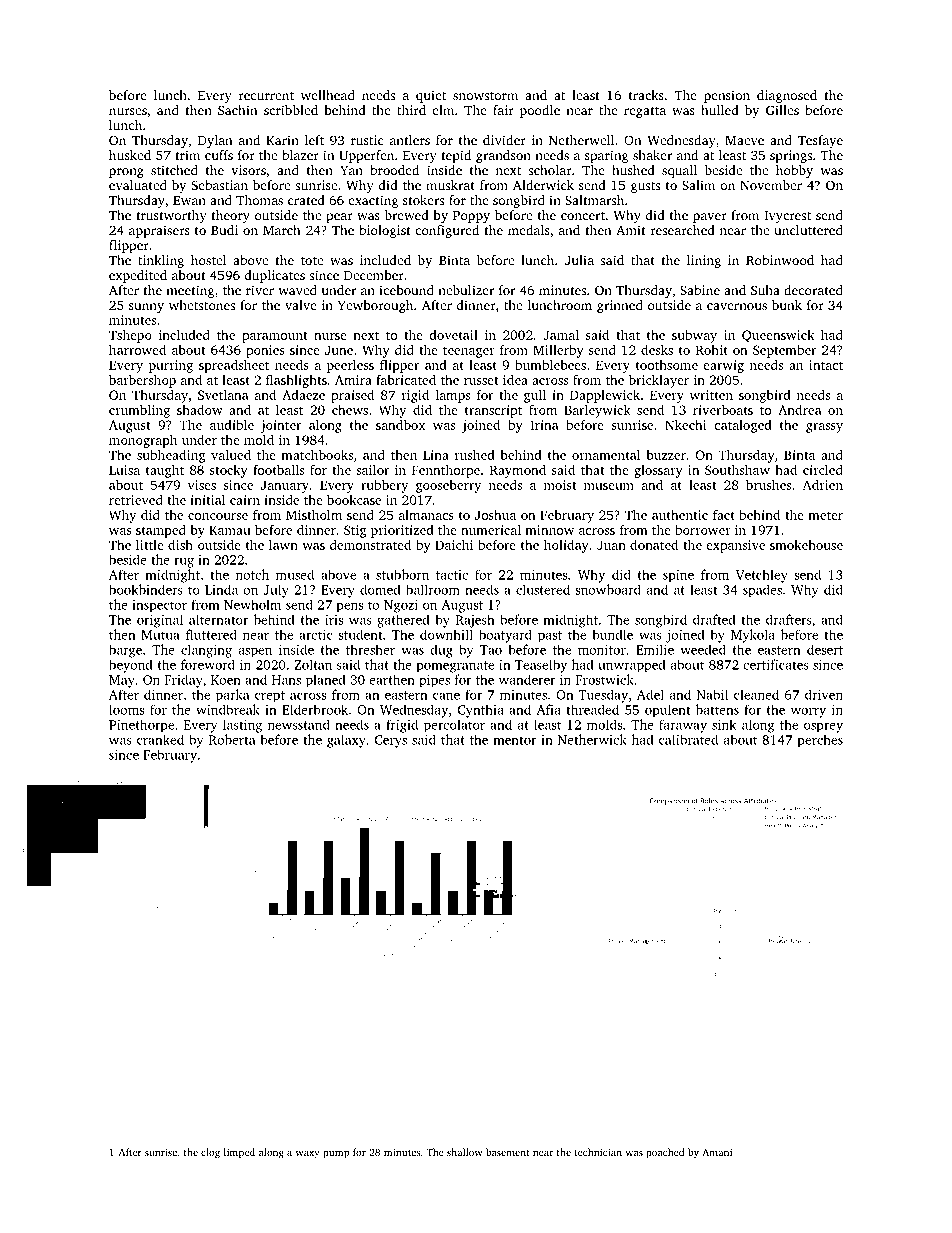 The width and height of the page is (952, 1233). I want to click on clog, so click(210, 1153).
